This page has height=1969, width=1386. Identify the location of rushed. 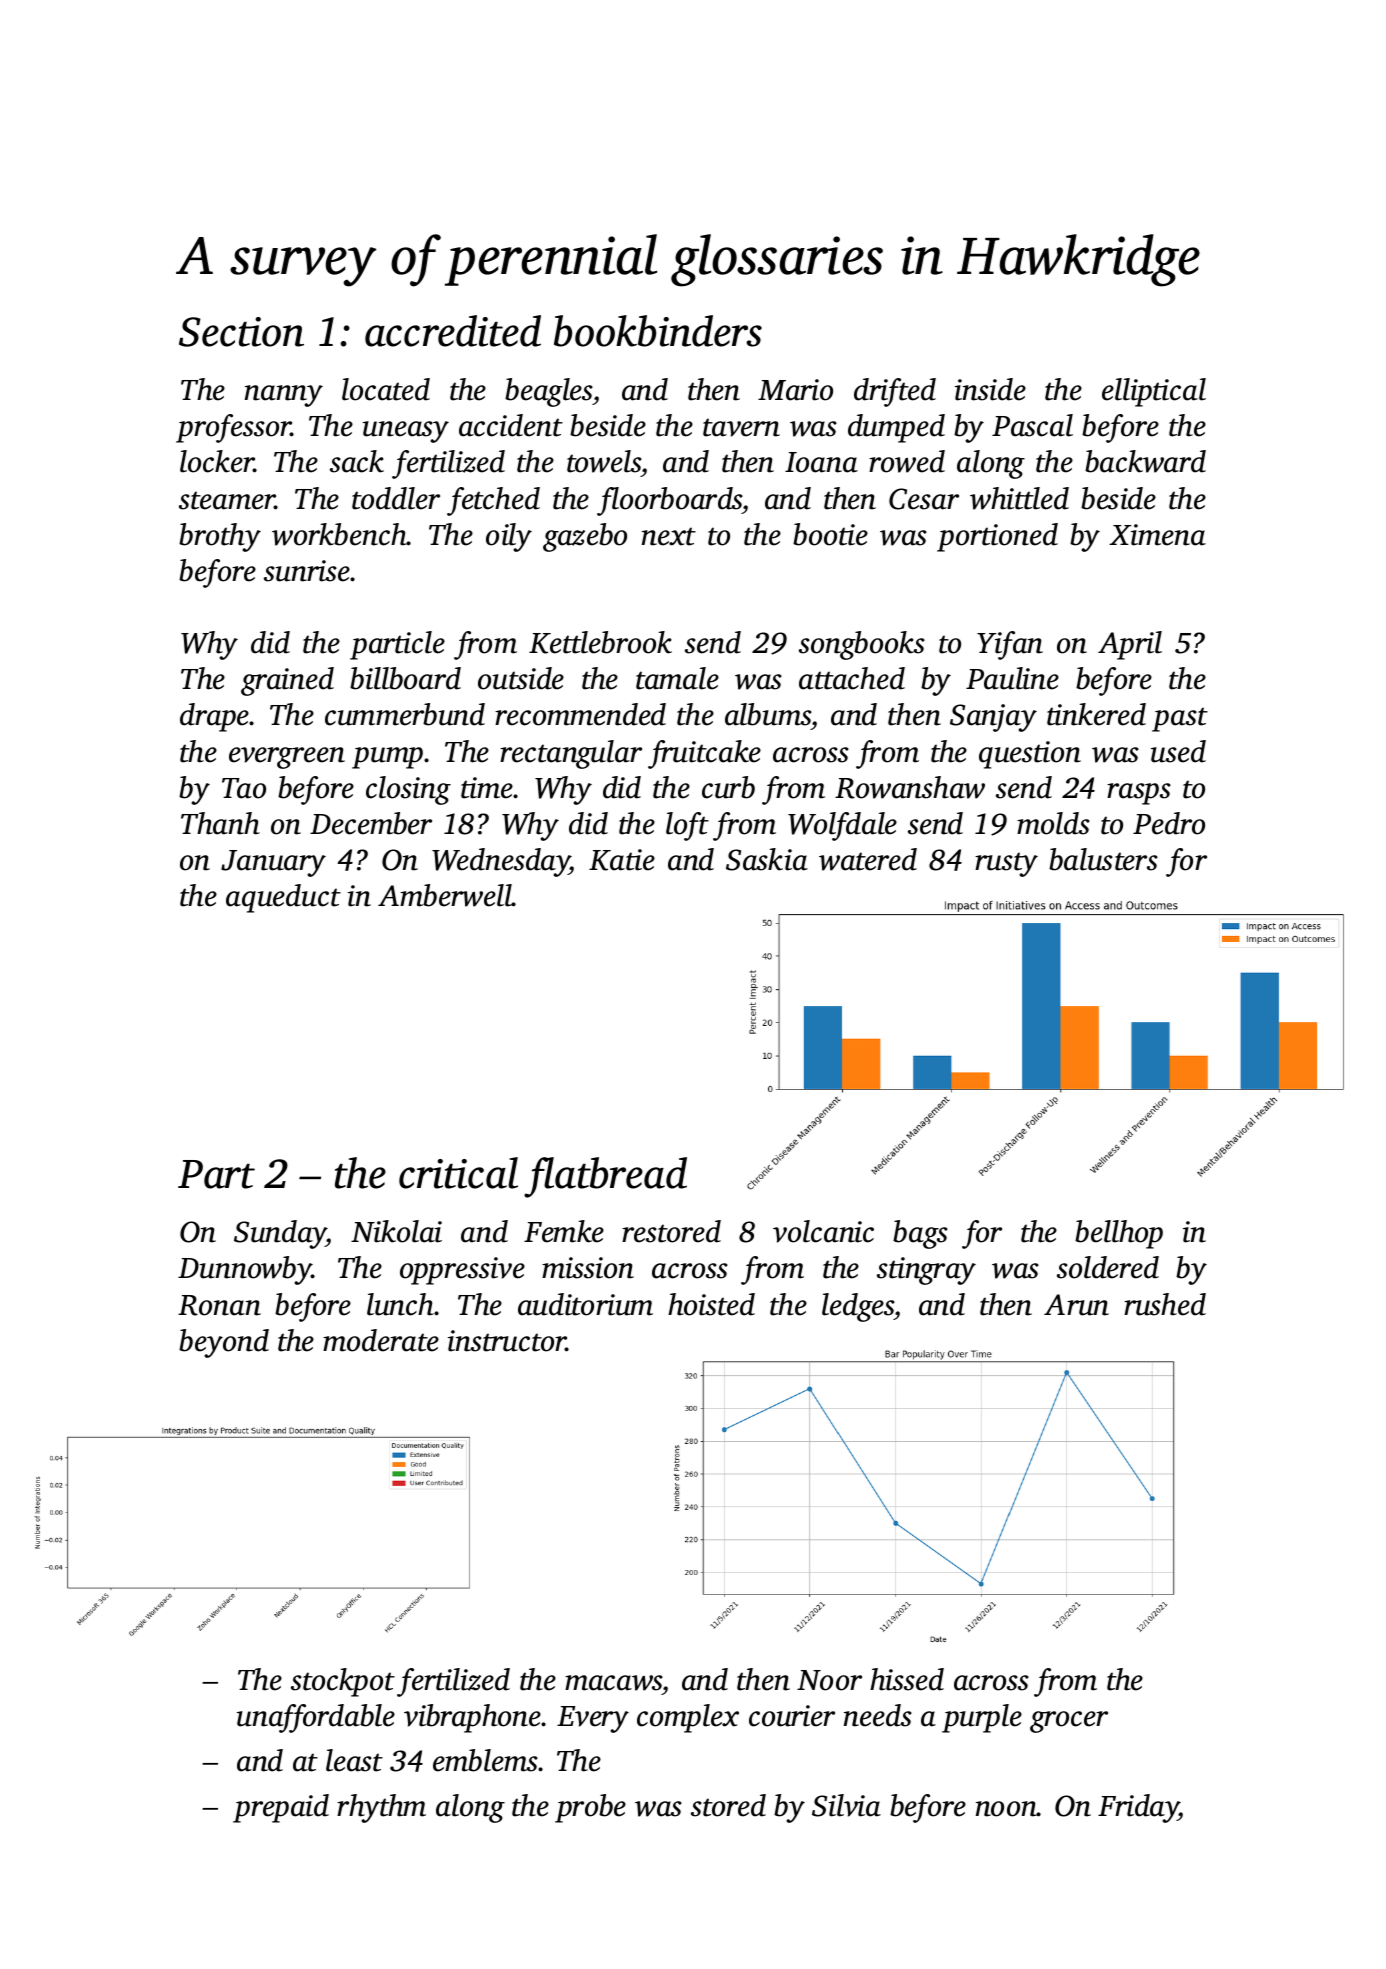
(1165, 1304).
